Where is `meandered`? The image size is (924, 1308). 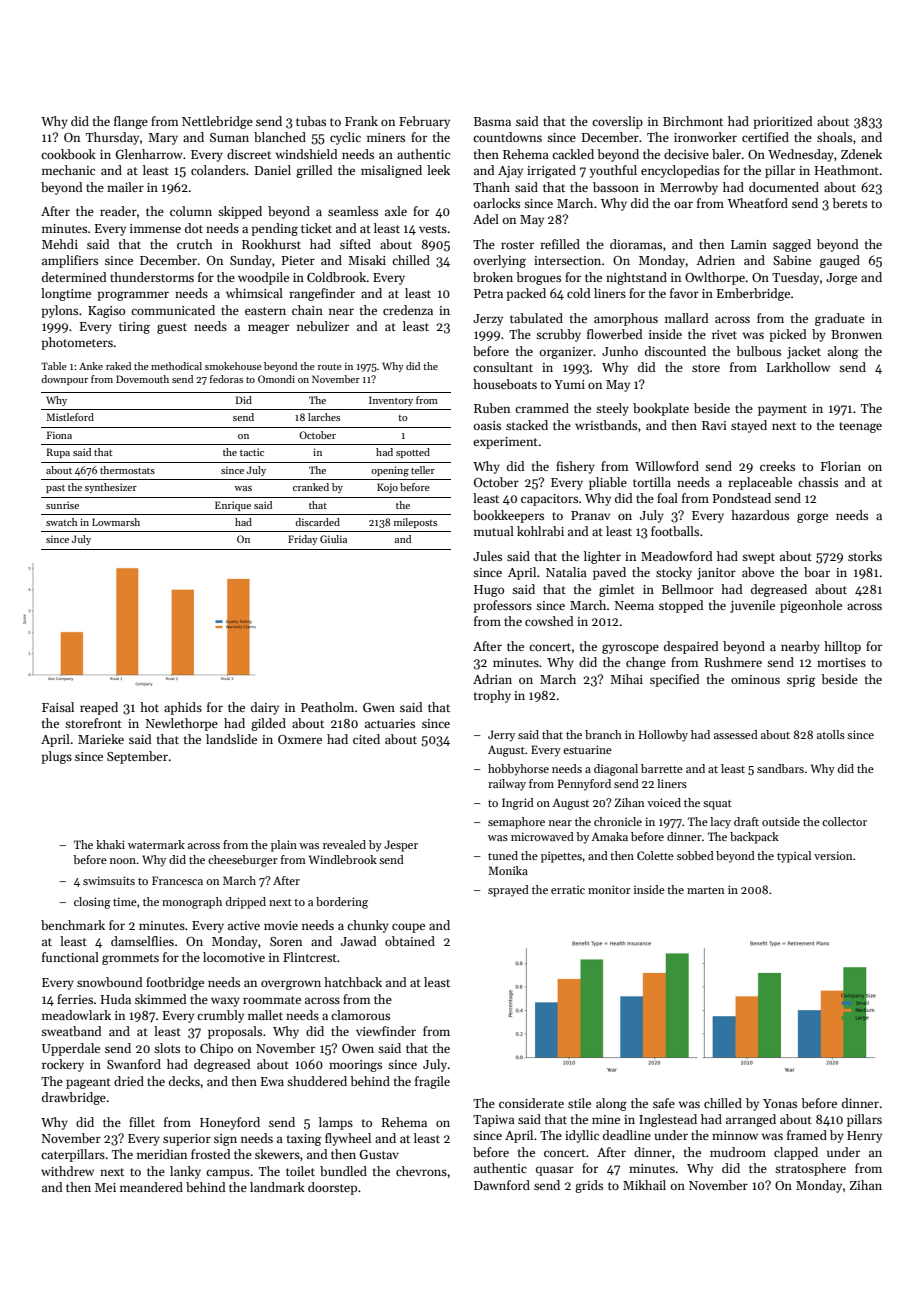 meandered is located at coordinates (151, 1187).
